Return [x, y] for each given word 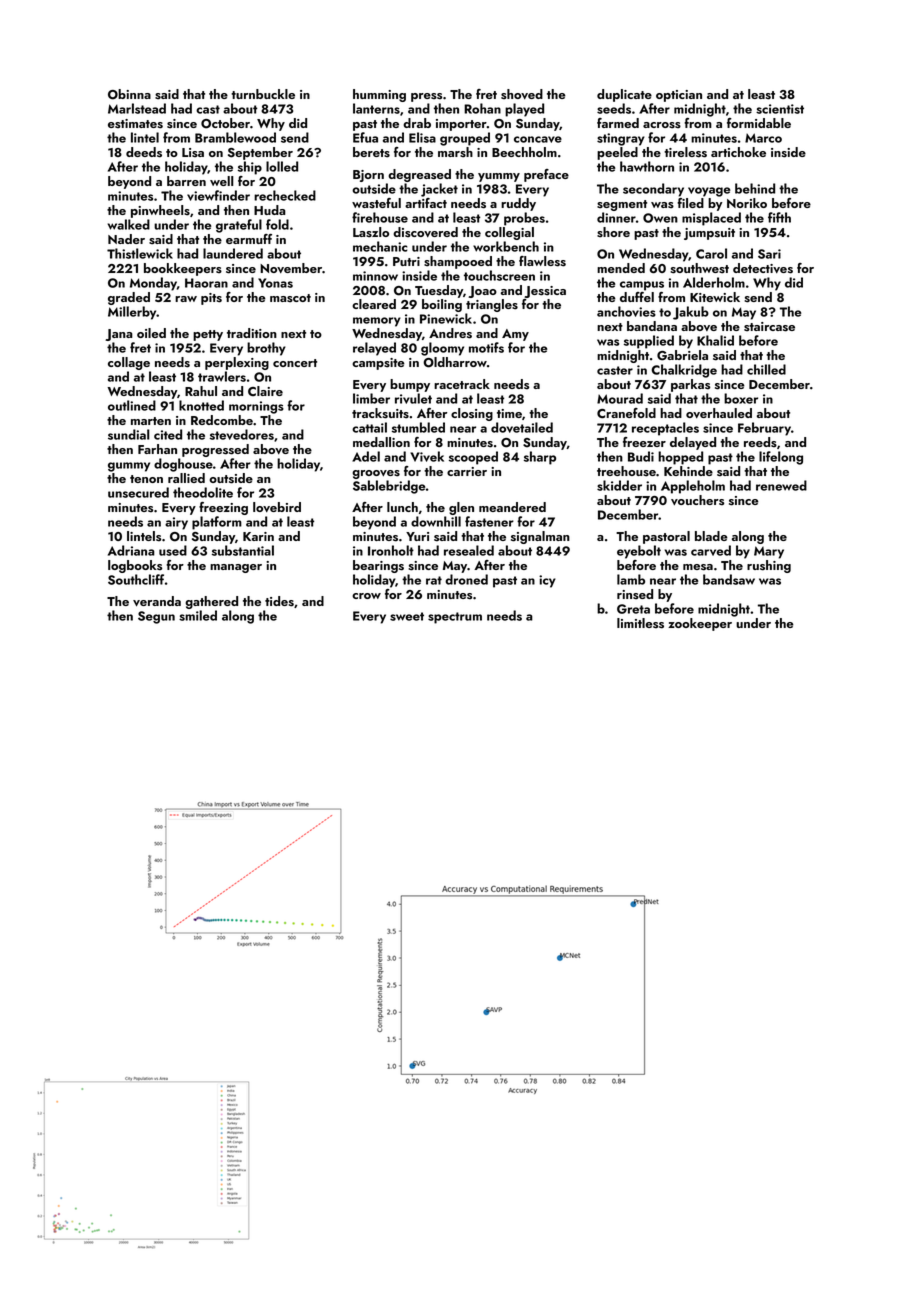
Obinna [129, 94]
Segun [156, 617]
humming [379, 95]
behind [755, 188]
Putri [406, 261]
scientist [780, 109]
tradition [252, 333]
